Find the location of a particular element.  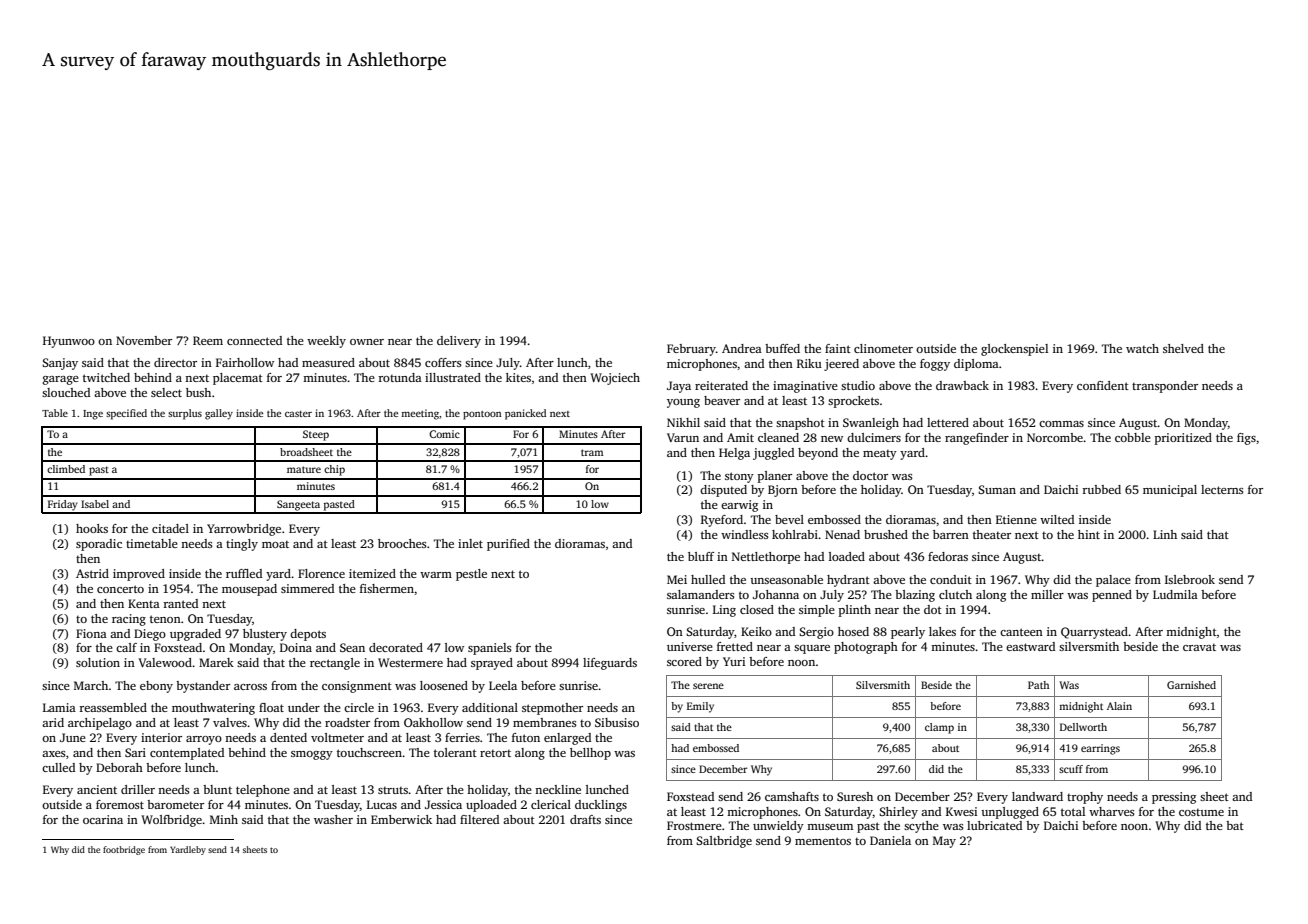

beaver is located at coordinates (722, 400).
